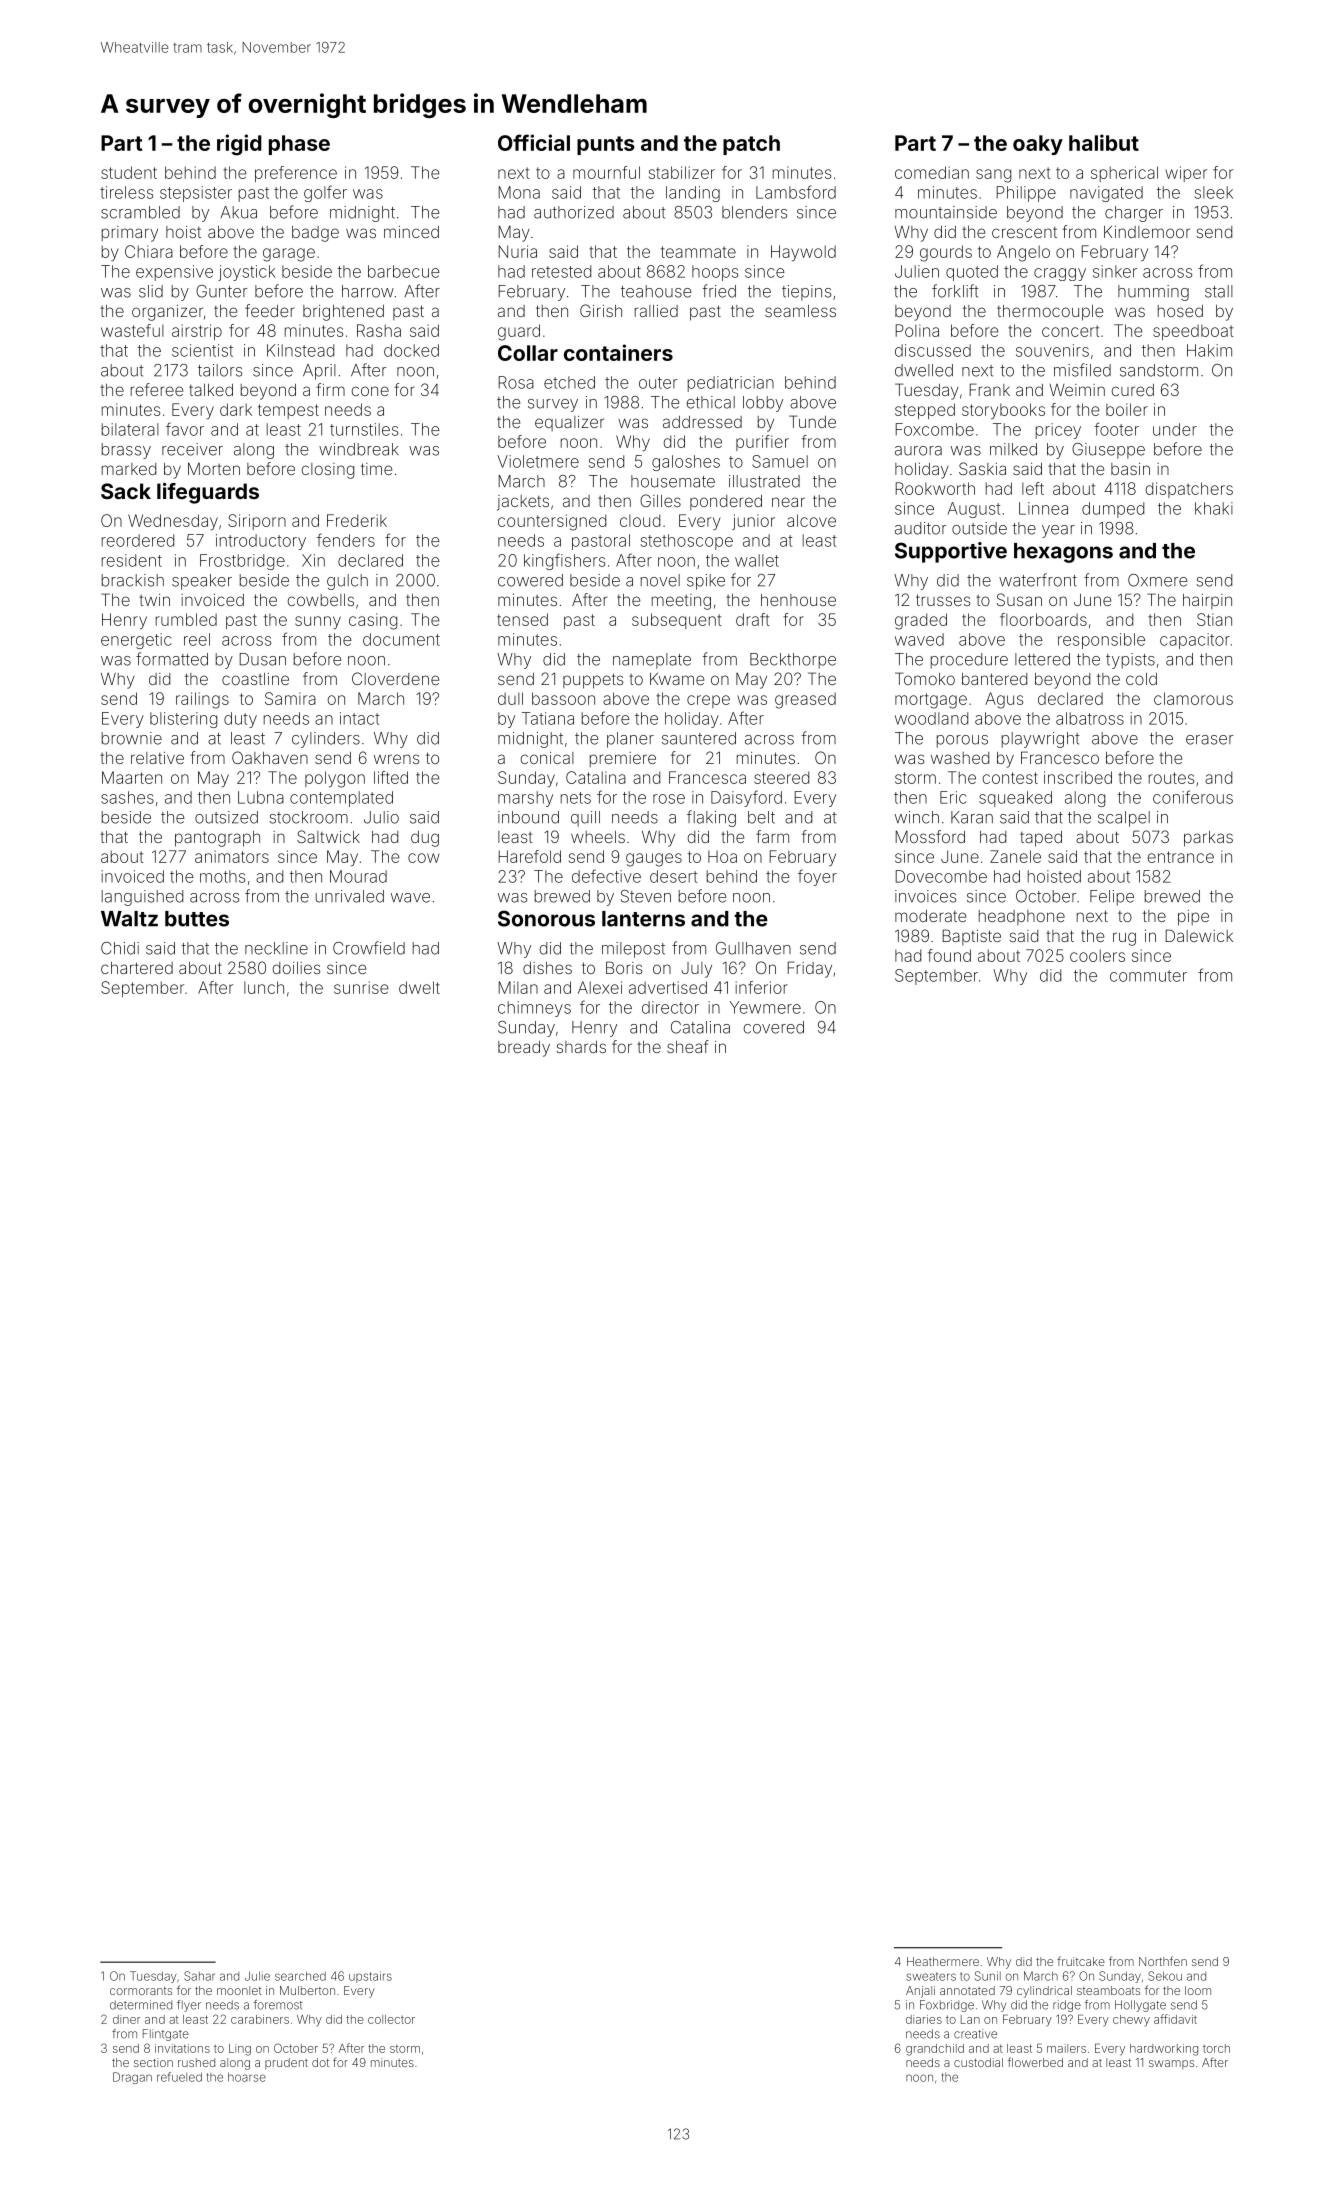 The width and height of the document is (1334, 2197). I want to click on pricey, so click(1058, 431).
